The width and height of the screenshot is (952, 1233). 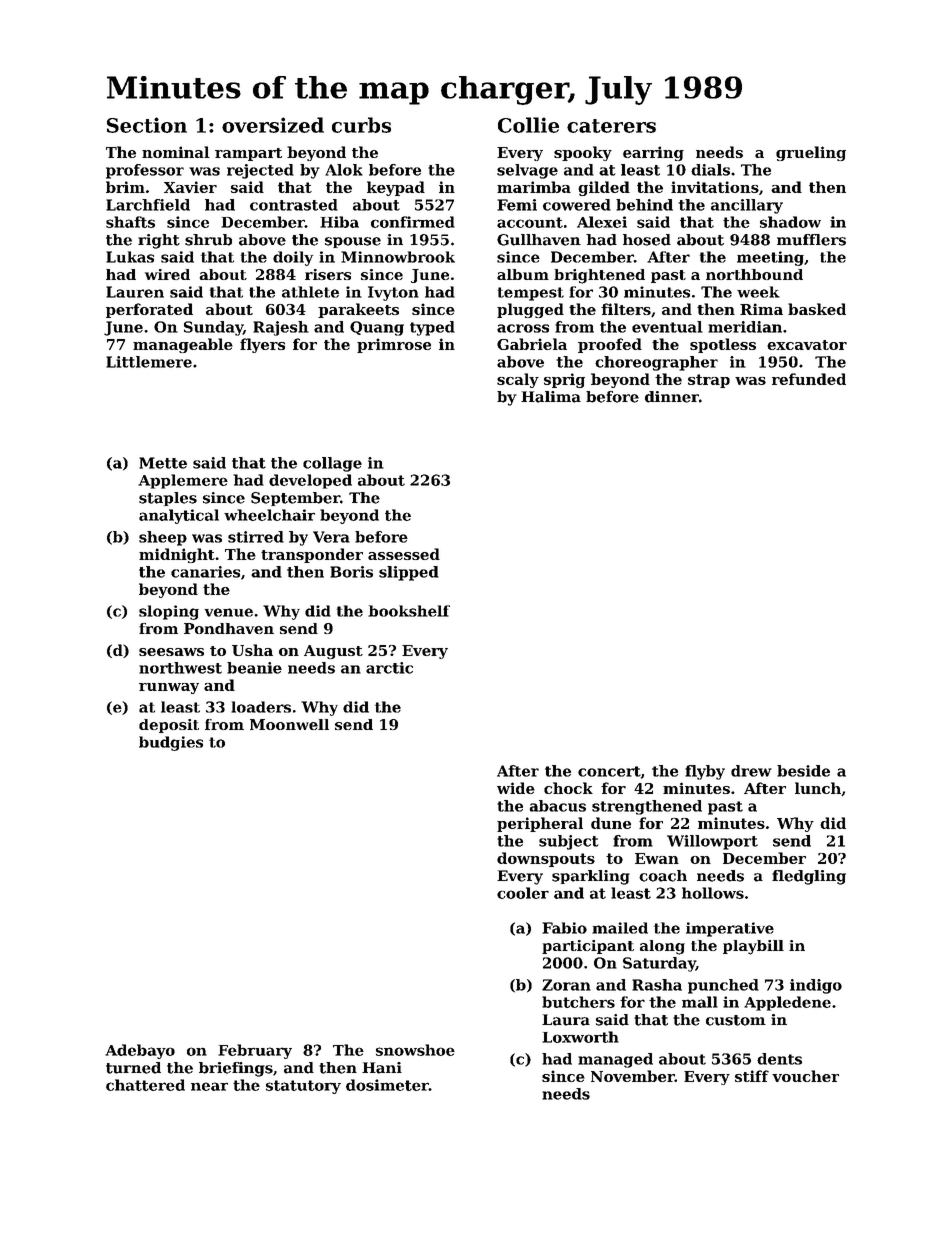 I want to click on abacus, so click(x=557, y=806).
